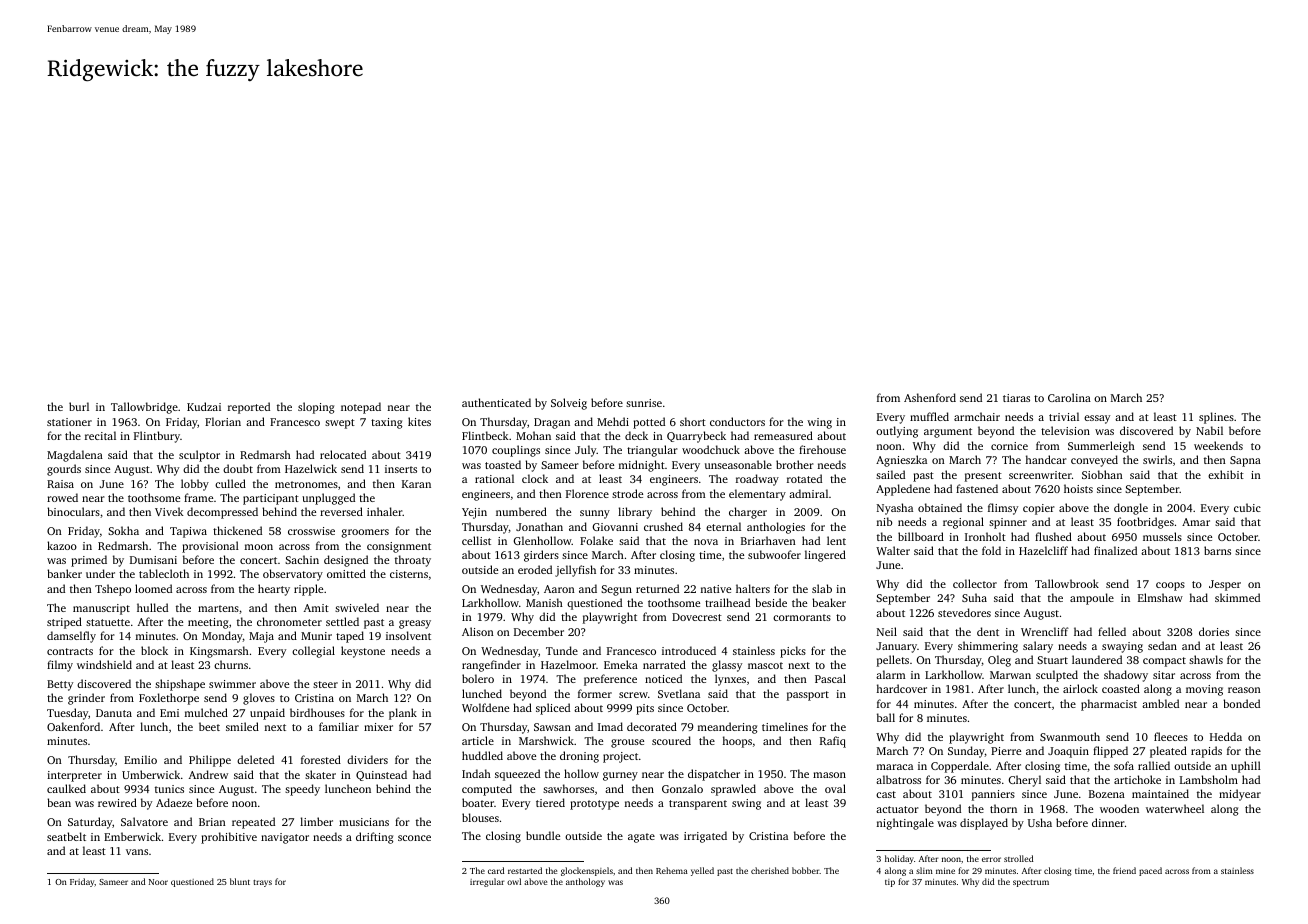 Image resolution: width=1308 pixels, height=924 pixels. I want to click on blunt, so click(240, 881).
